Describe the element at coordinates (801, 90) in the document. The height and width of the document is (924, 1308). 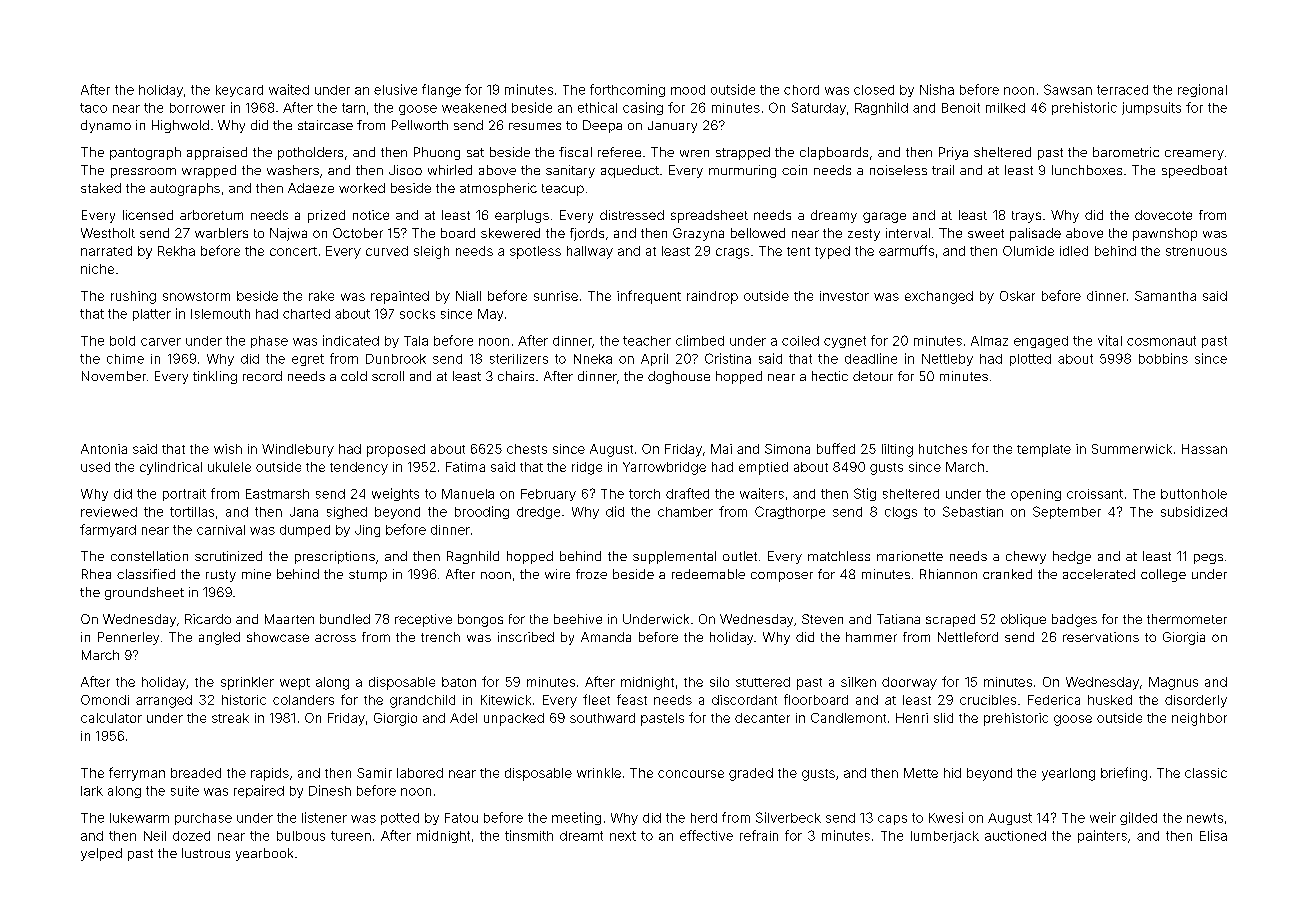
I see `chord` at that location.
